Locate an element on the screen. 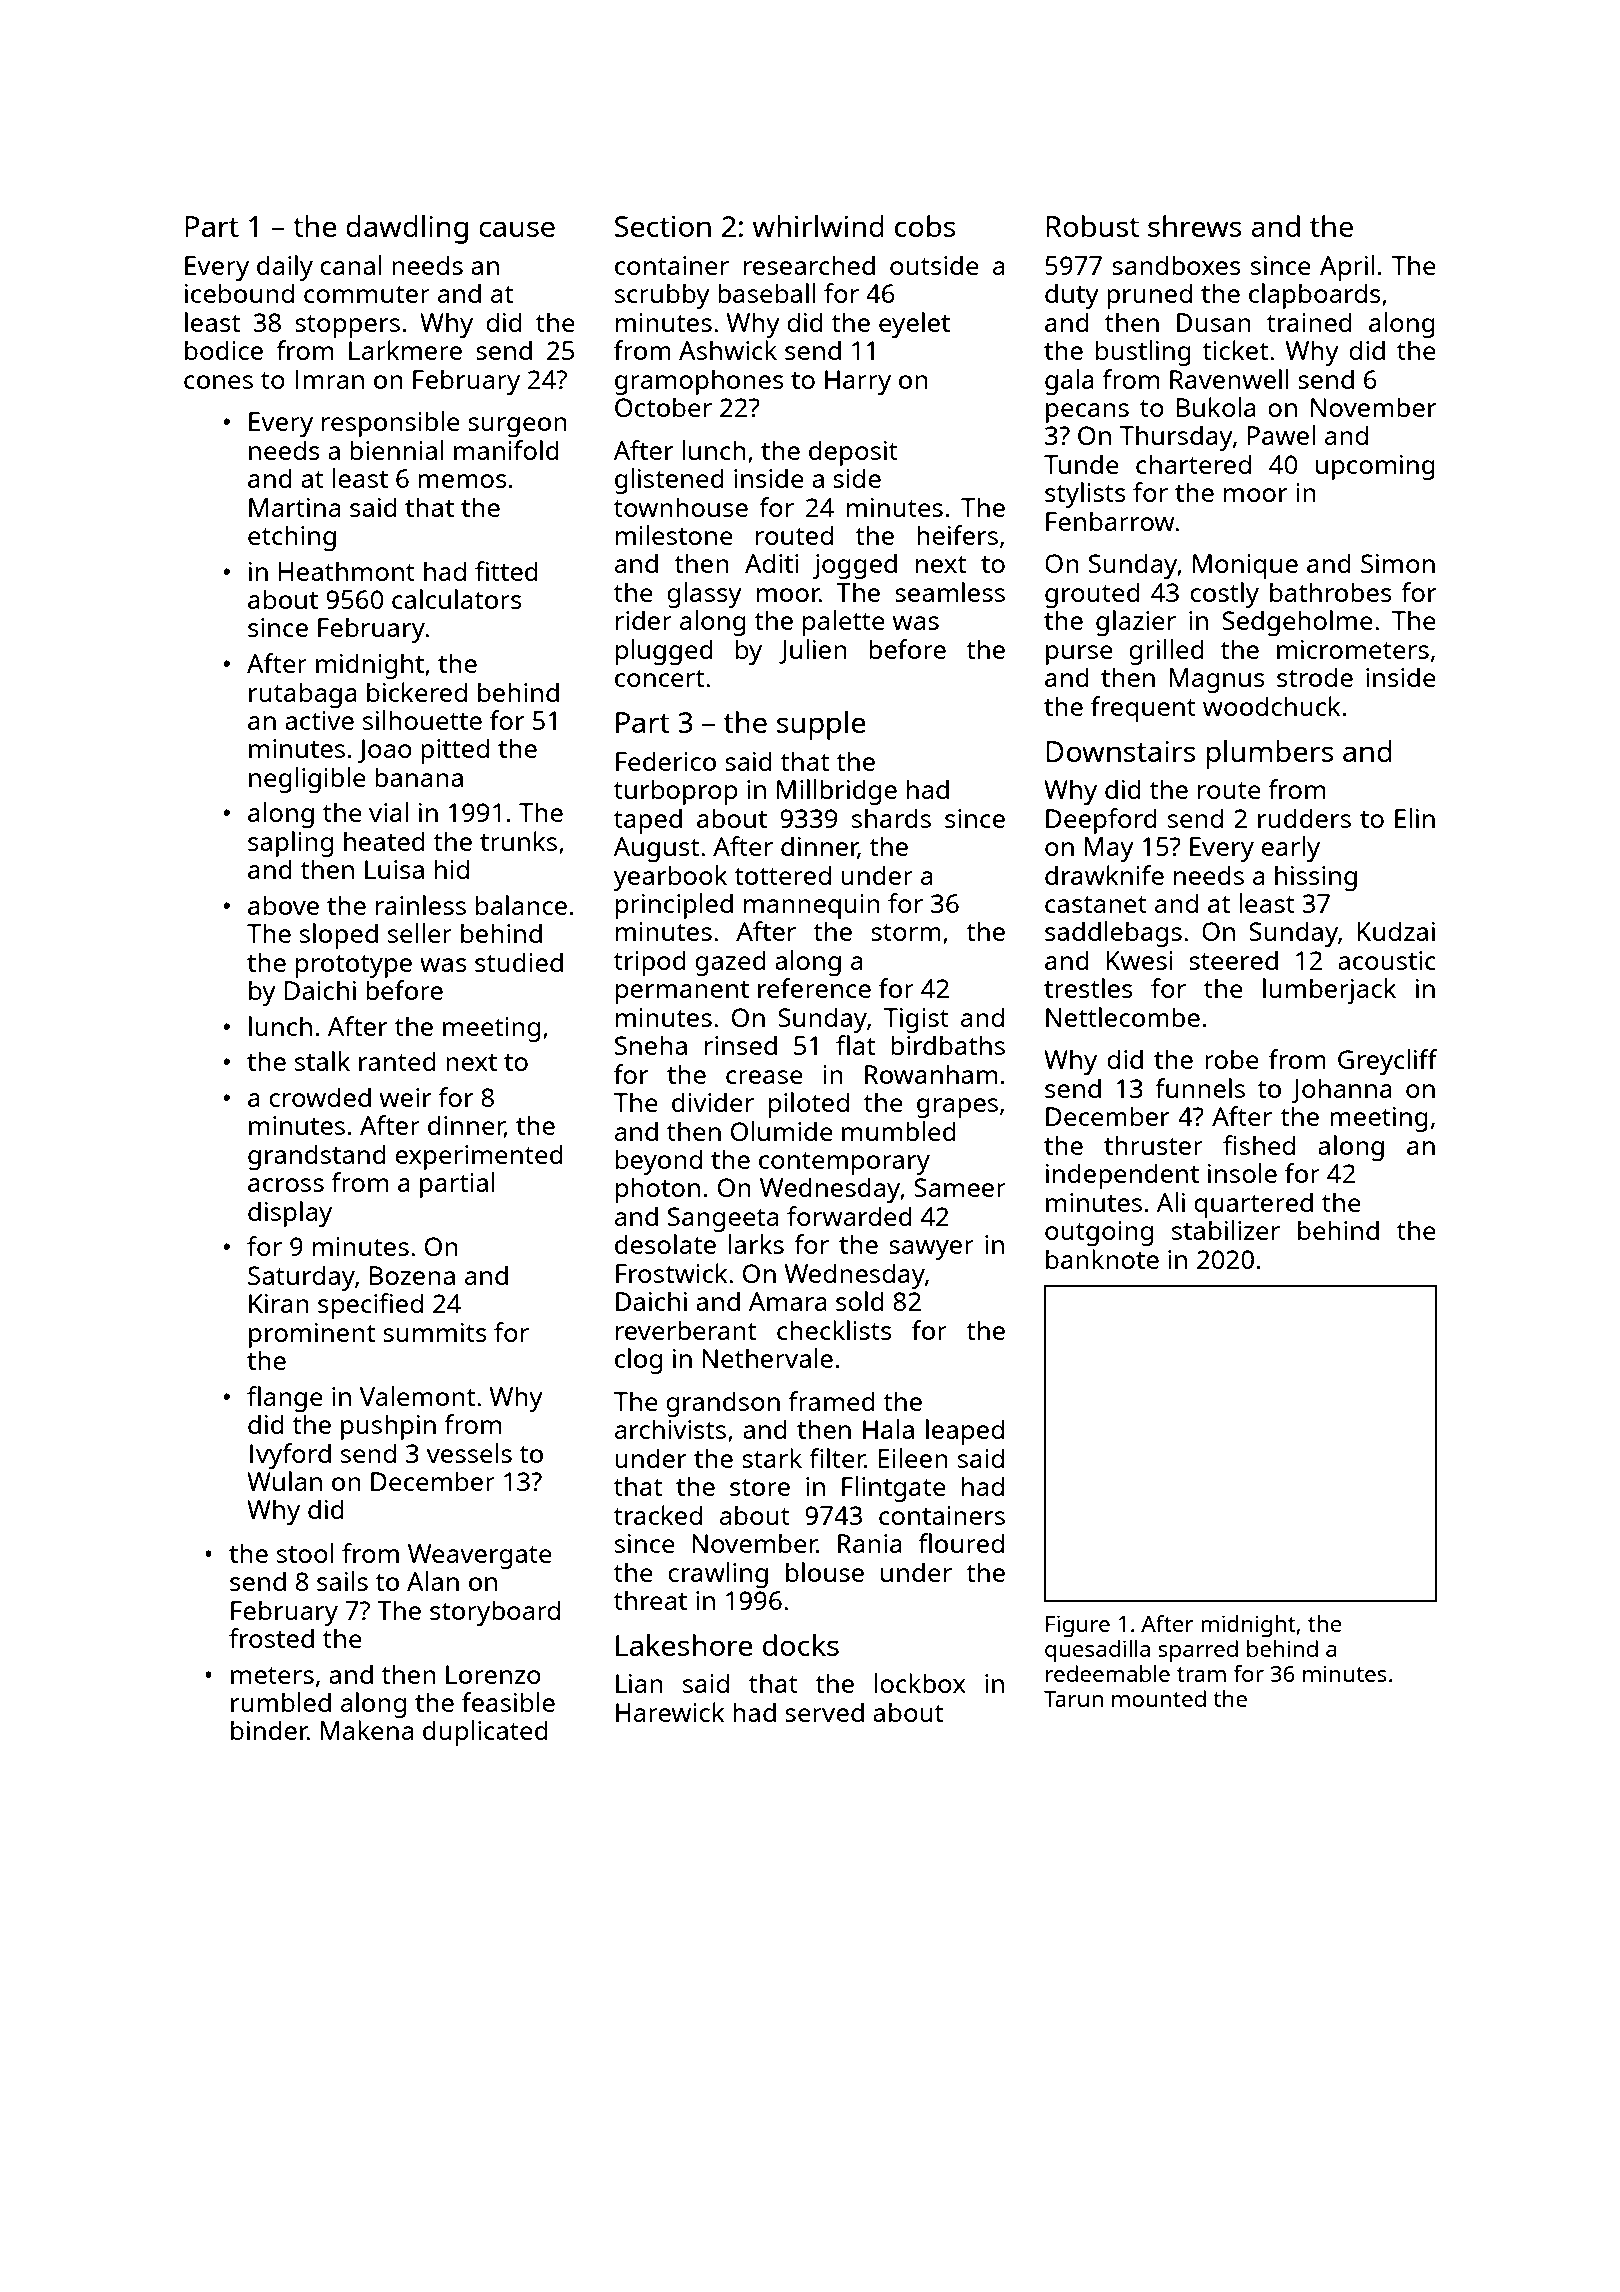 The width and height of the screenshot is (1620, 2292). across is located at coordinates (286, 1185).
